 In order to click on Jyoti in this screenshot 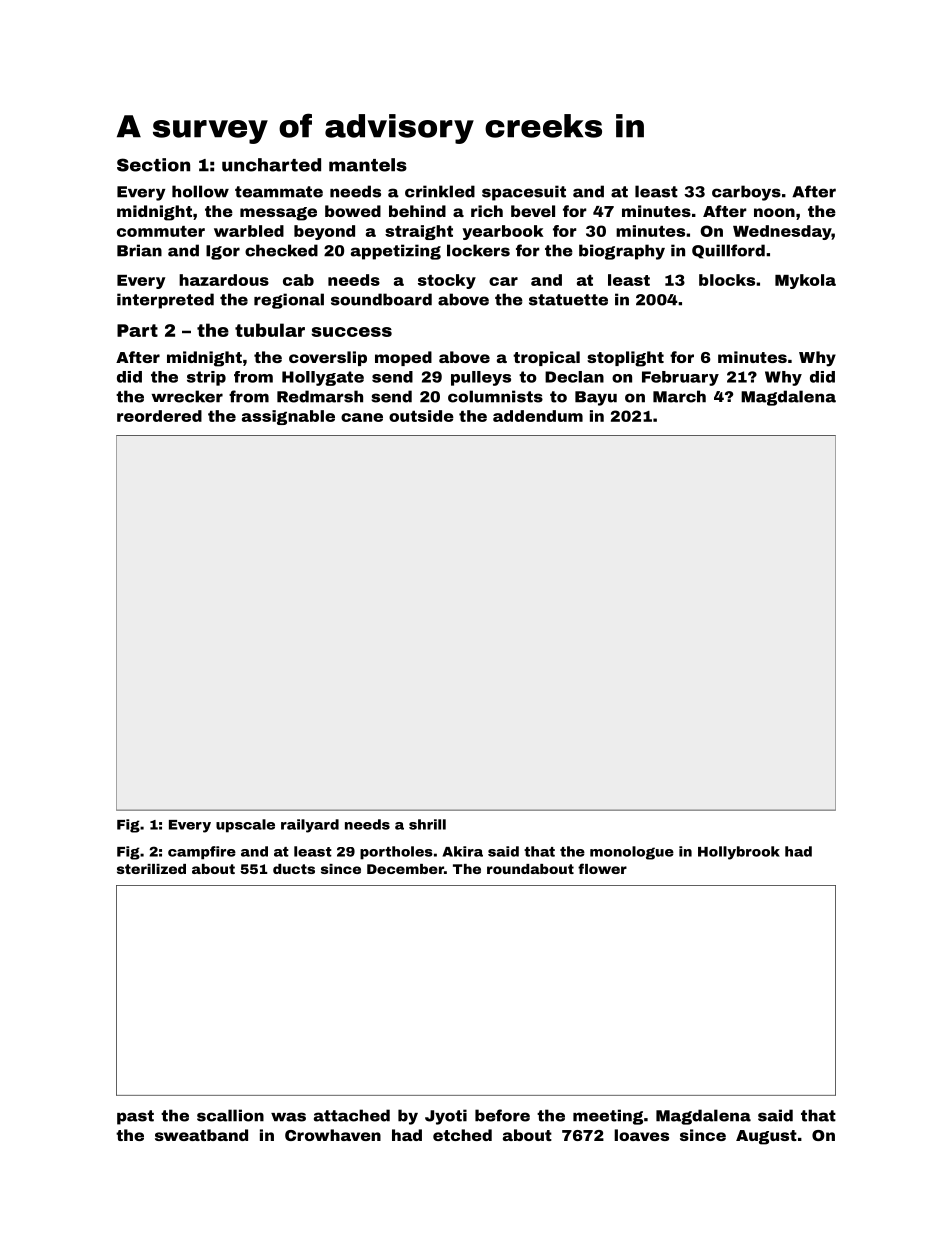, I will do `click(446, 1117)`.
